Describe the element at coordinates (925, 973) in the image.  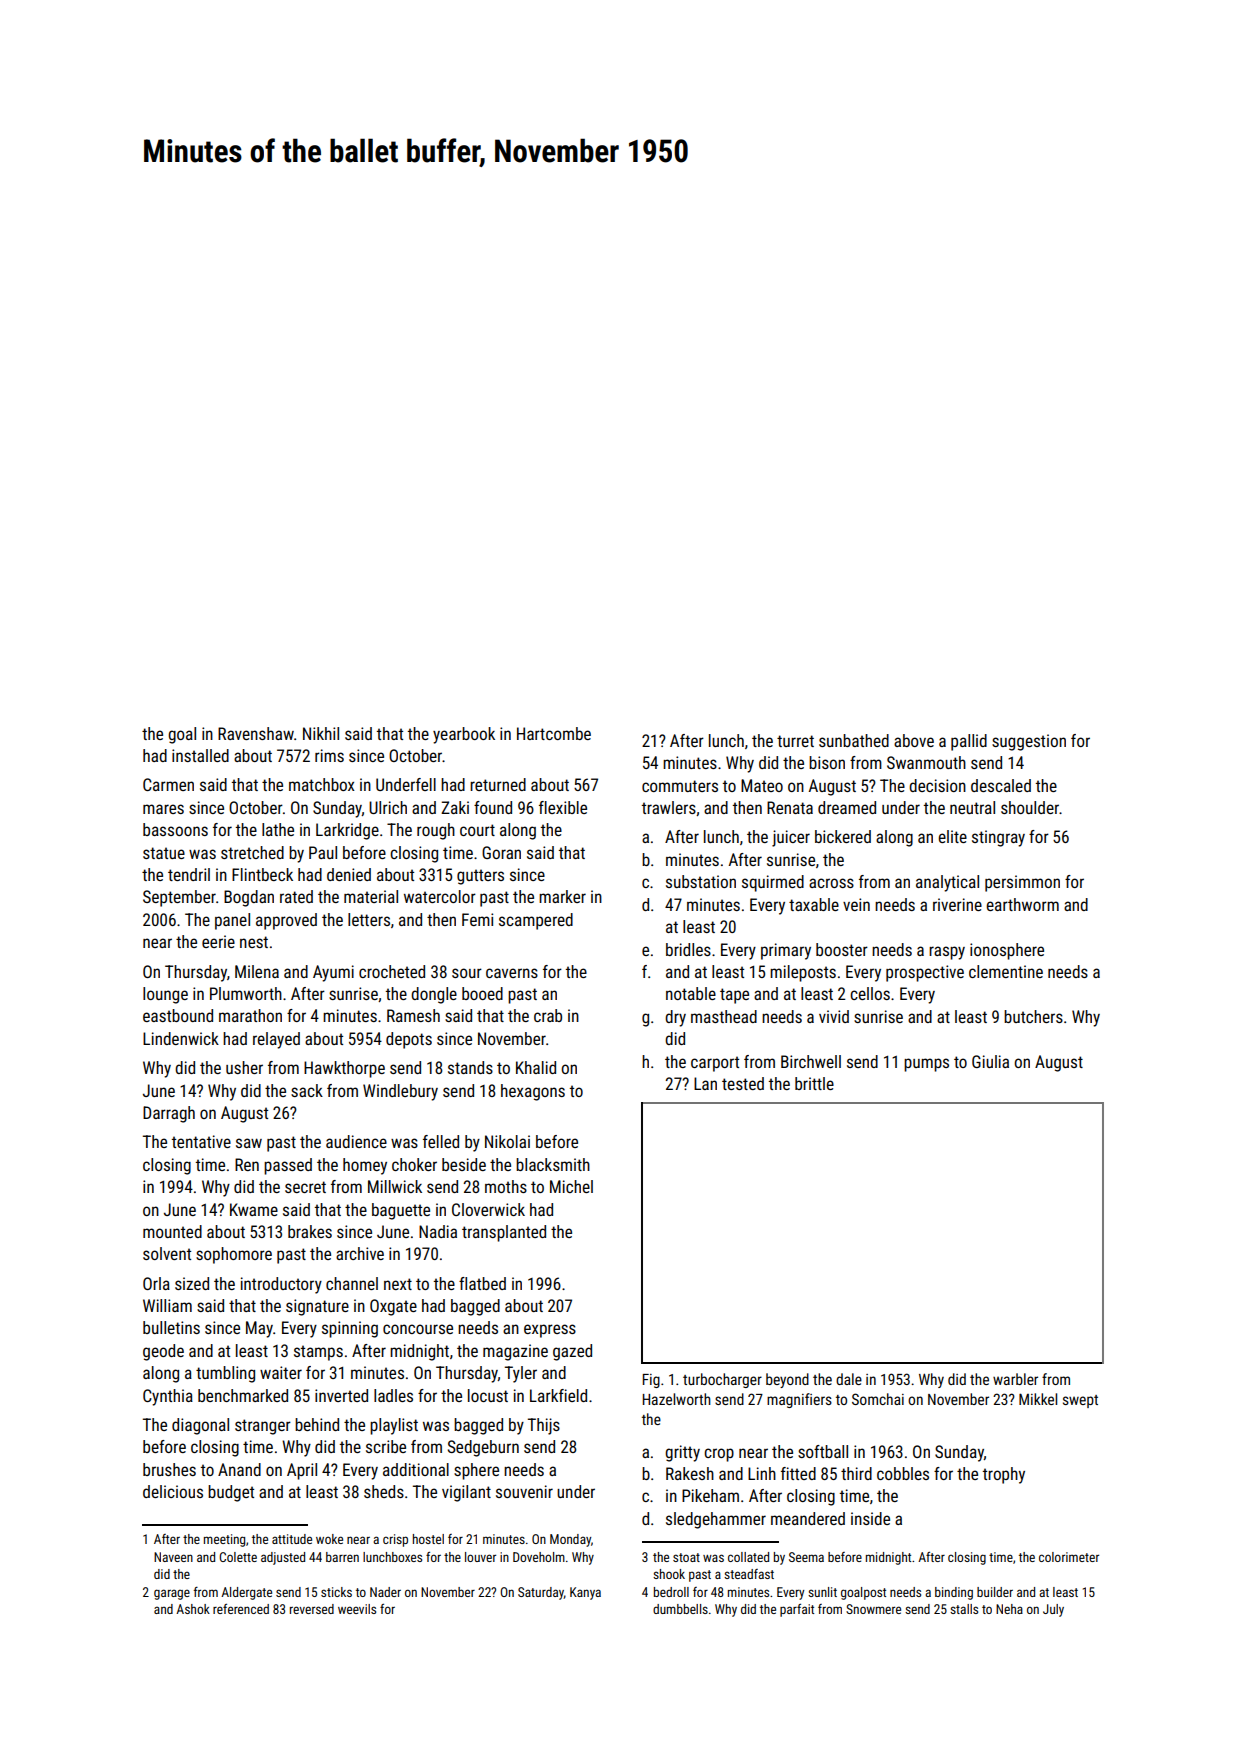
I see `prospective` at that location.
